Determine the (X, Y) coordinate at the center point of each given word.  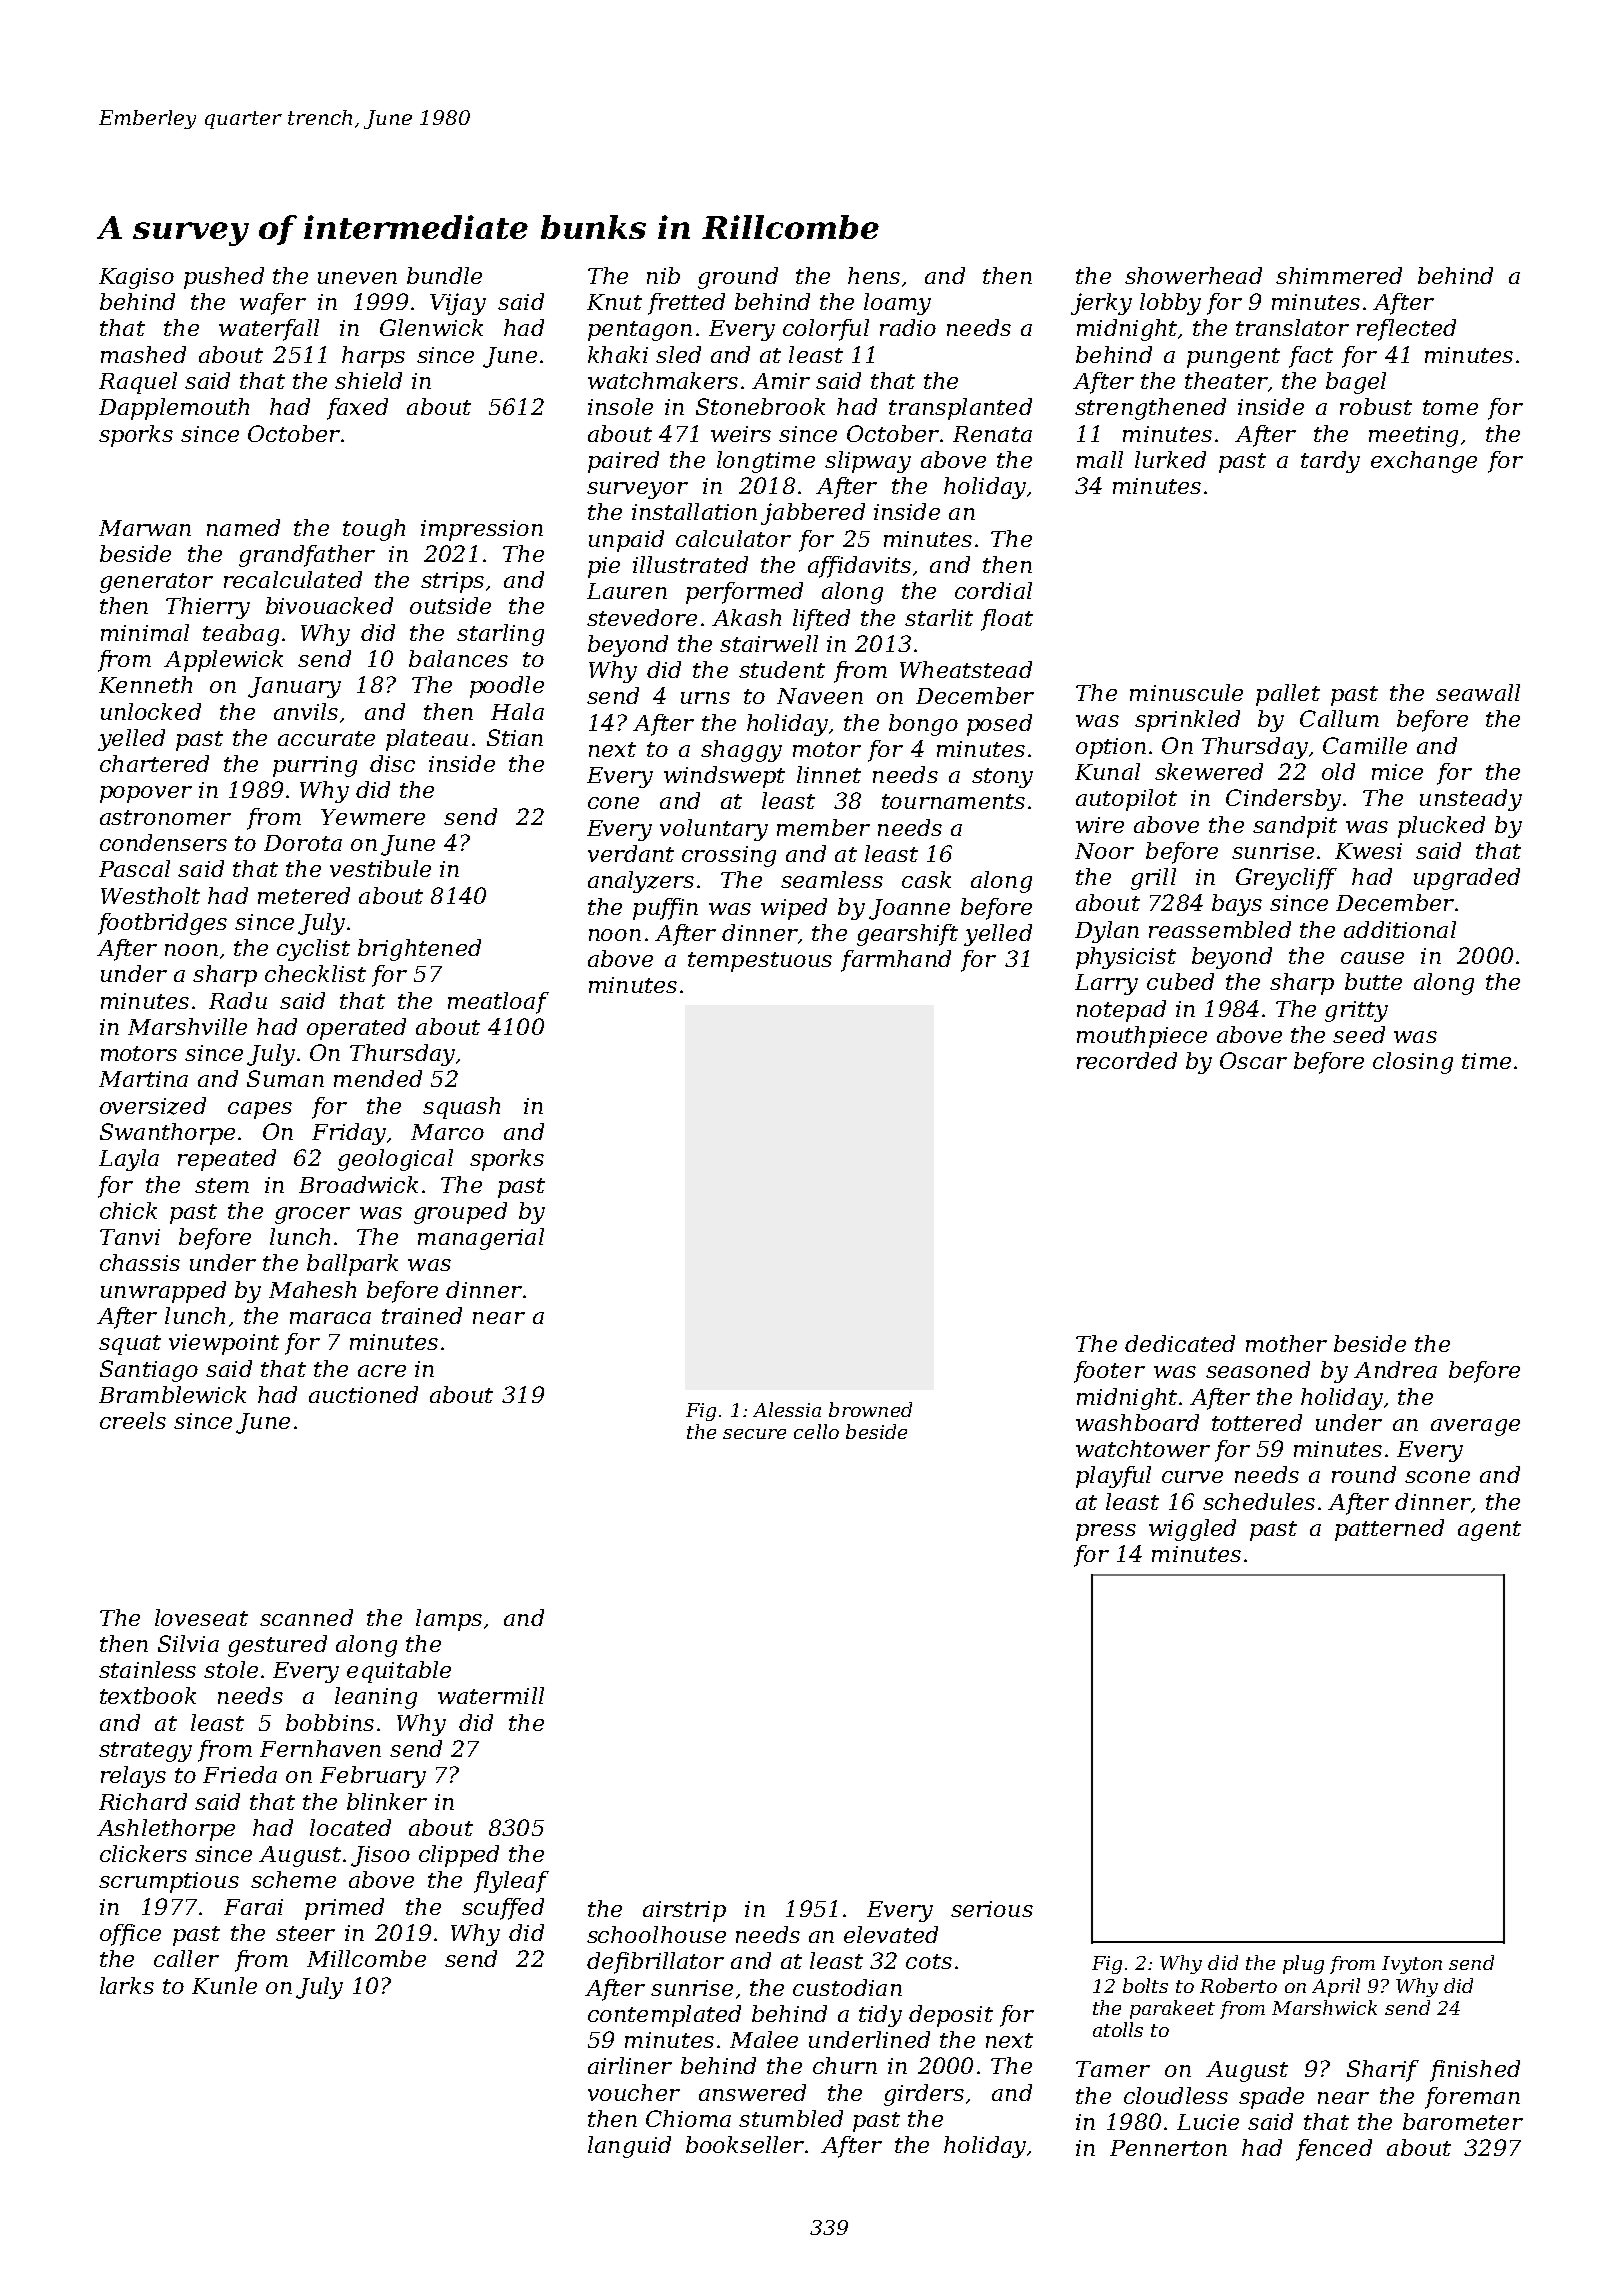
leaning (376, 1698)
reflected (1406, 330)
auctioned (363, 1394)
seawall (1478, 692)
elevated (891, 1934)
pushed (224, 278)
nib (663, 275)
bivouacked (329, 605)
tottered (1257, 1422)
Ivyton (1412, 1965)
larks (127, 1985)
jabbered (813, 514)
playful (1113, 1477)
